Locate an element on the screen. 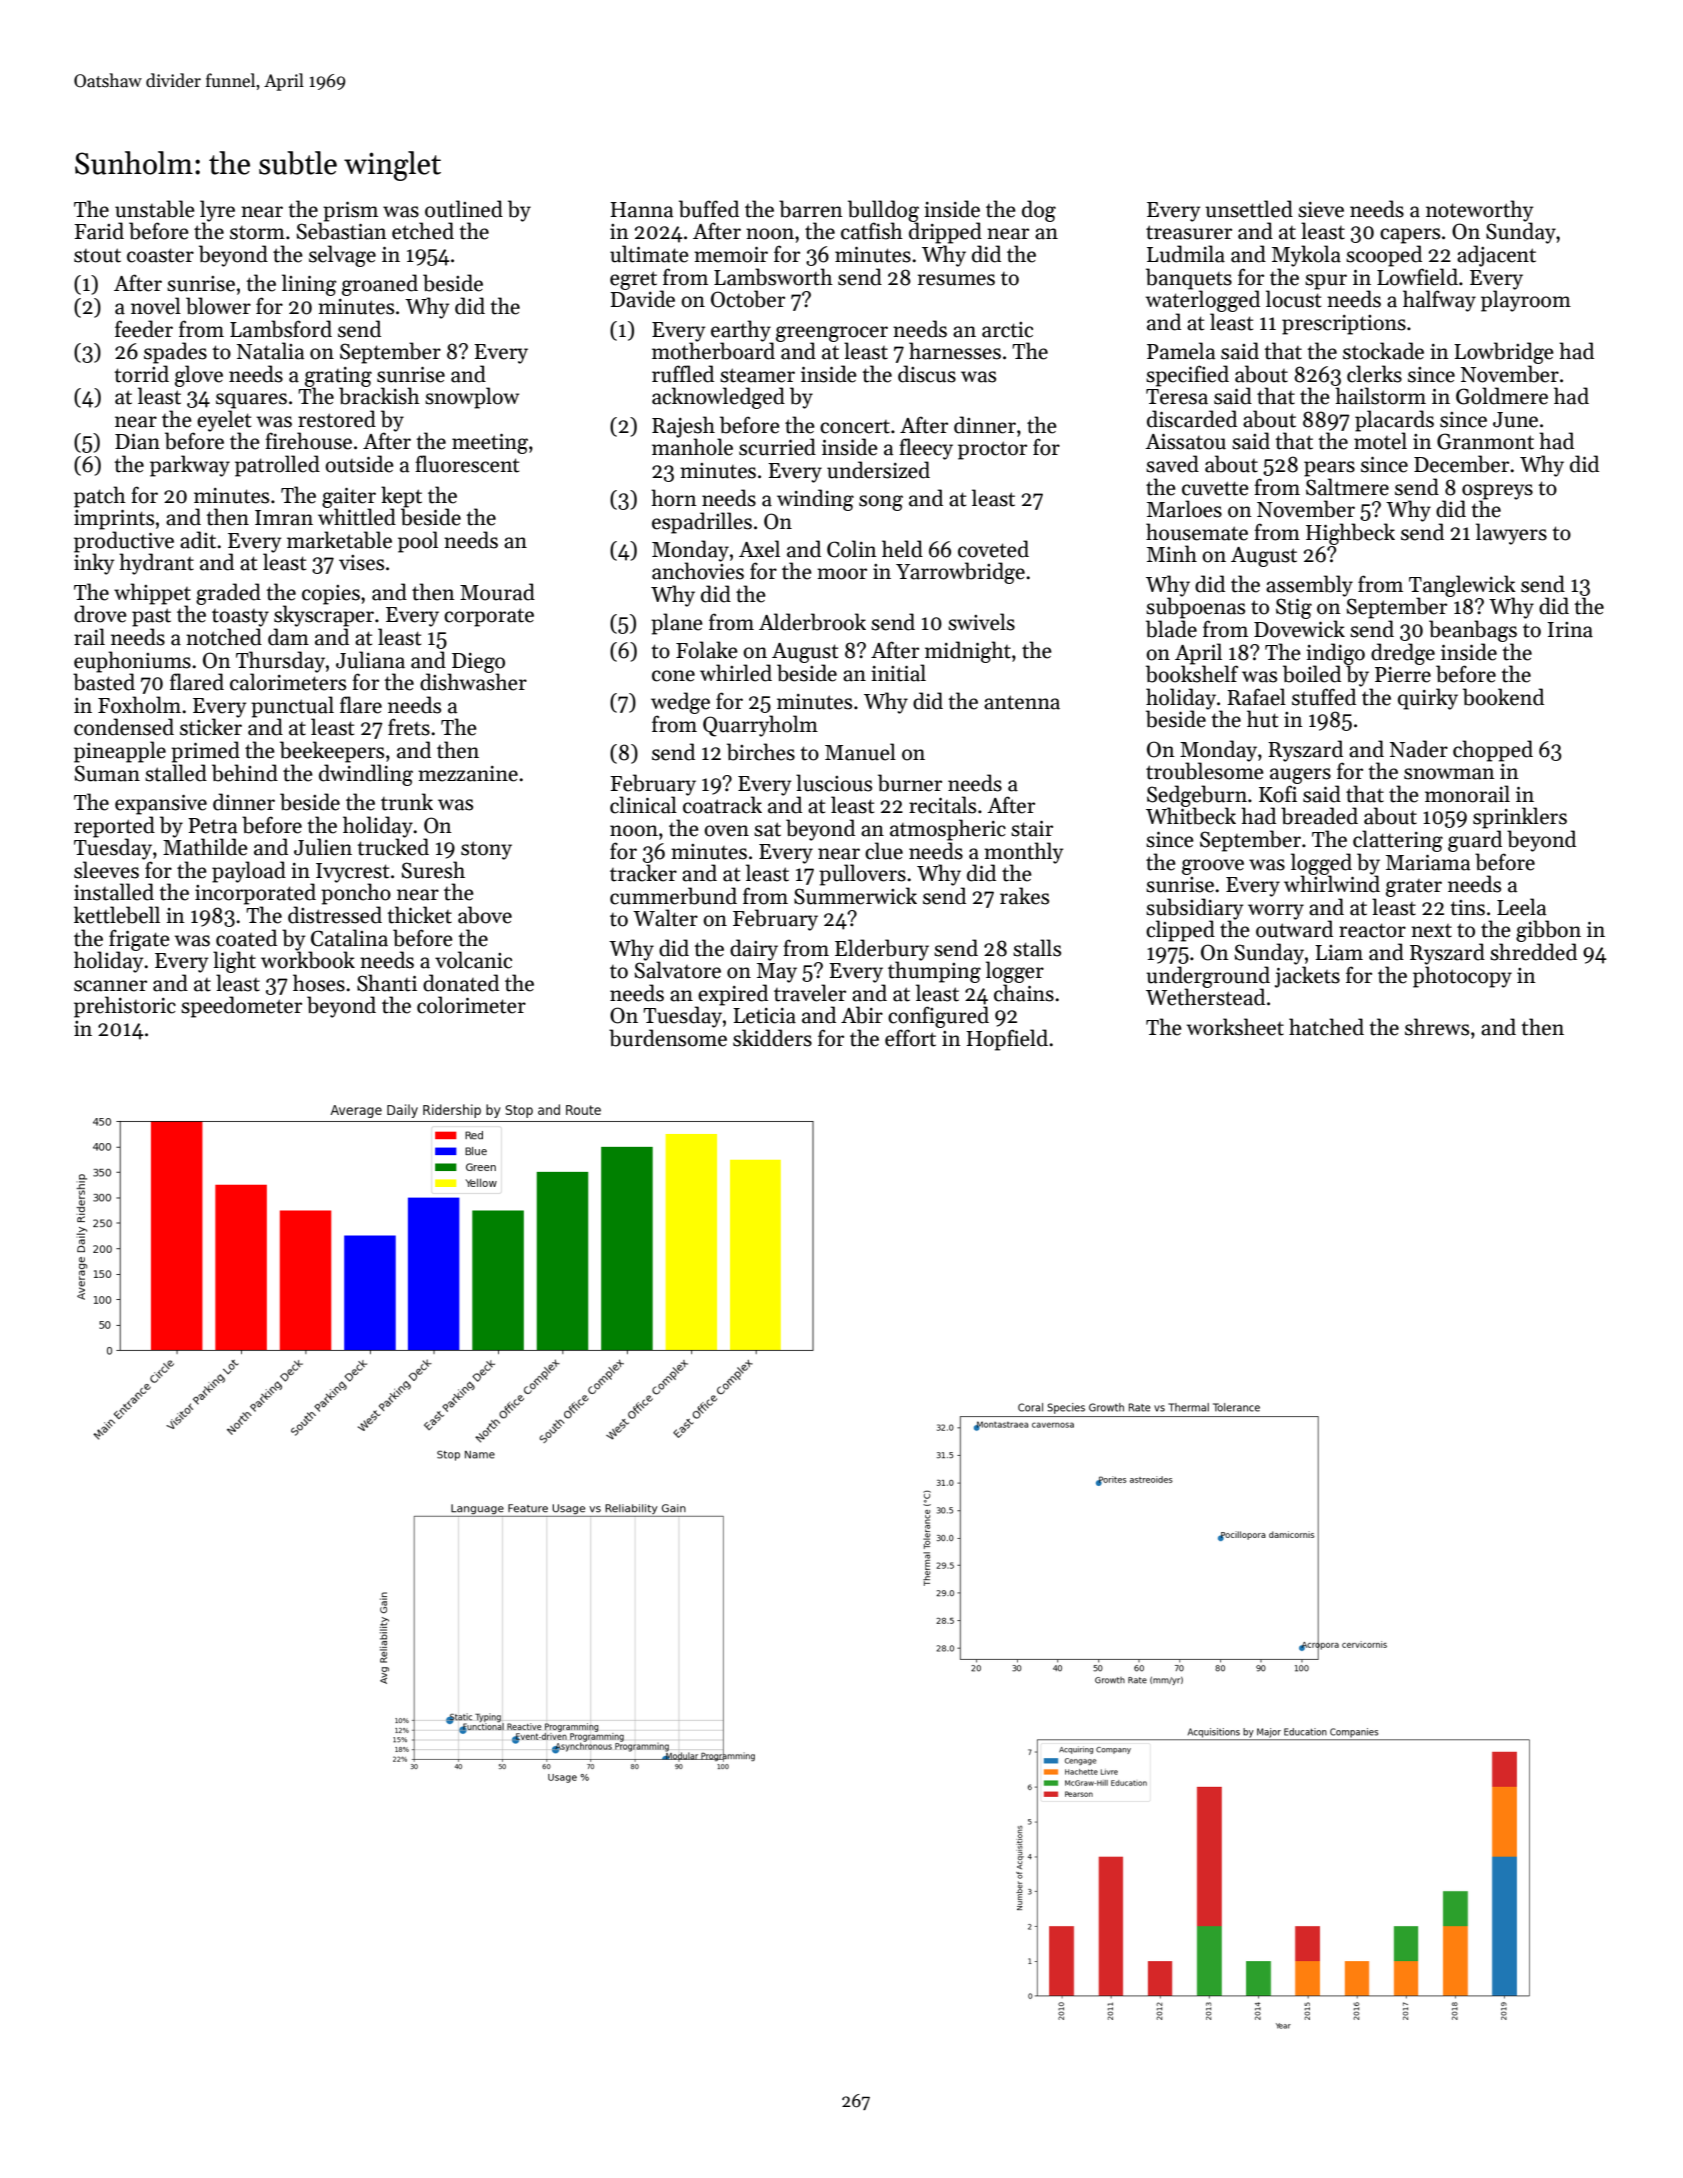 This screenshot has height=2178, width=1683. beekeepers is located at coordinates (332, 752).
